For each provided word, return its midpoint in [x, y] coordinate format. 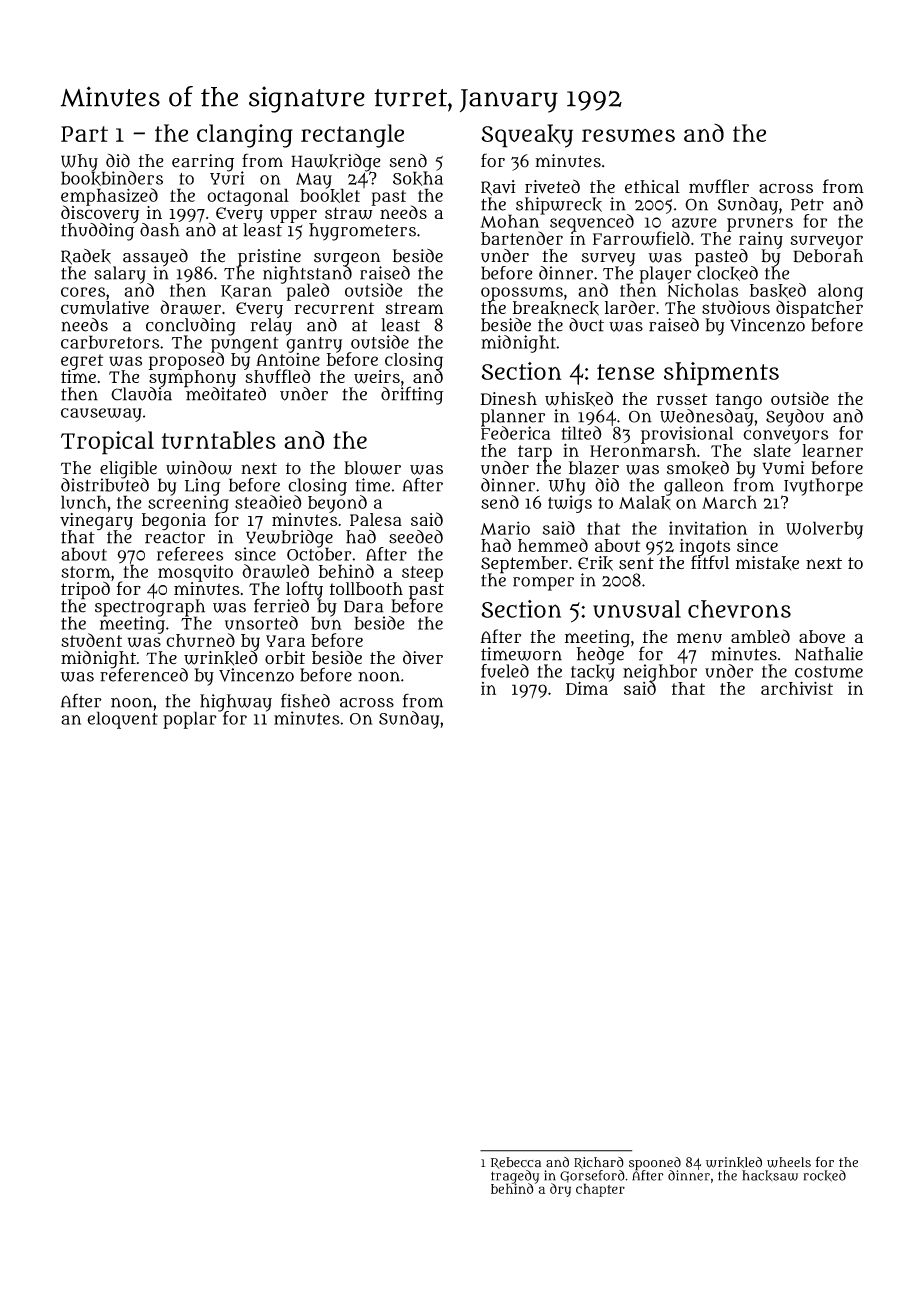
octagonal [248, 197]
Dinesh [509, 398]
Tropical [107, 443]
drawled [275, 571]
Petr [807, 204]
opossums [522, 294]
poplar [190, 720]
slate [772, 450]
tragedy [515, 1177]
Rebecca [516, 1163]
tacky [593, 673]
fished [305, 700]
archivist [797, 688]
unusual [637, 609]
